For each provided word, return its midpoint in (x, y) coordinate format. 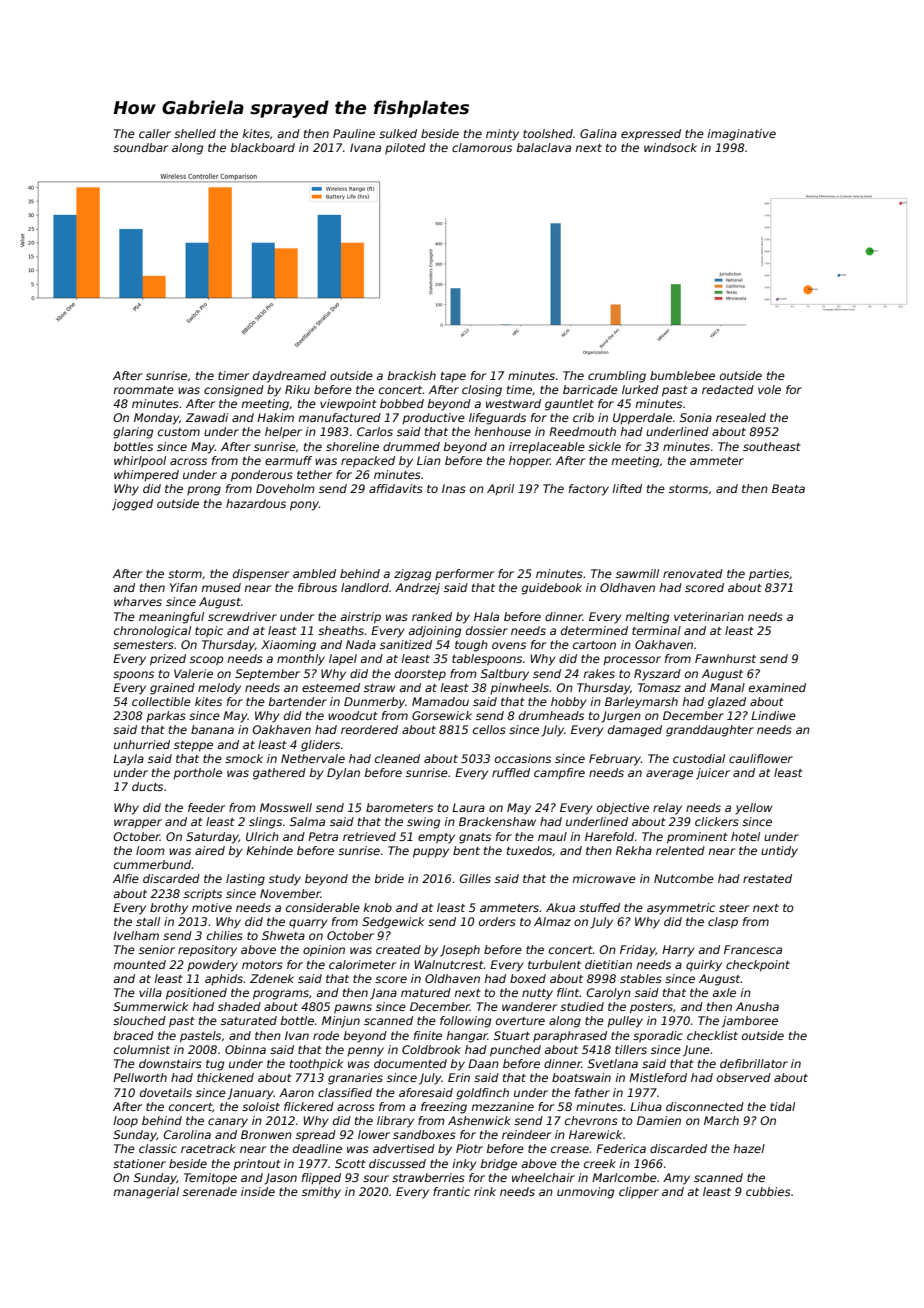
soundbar (140, 147)
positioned (196, 994)
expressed (651, 135)
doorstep (420, 675)
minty (502, 135)
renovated (693, 573)
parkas (166, 717)
